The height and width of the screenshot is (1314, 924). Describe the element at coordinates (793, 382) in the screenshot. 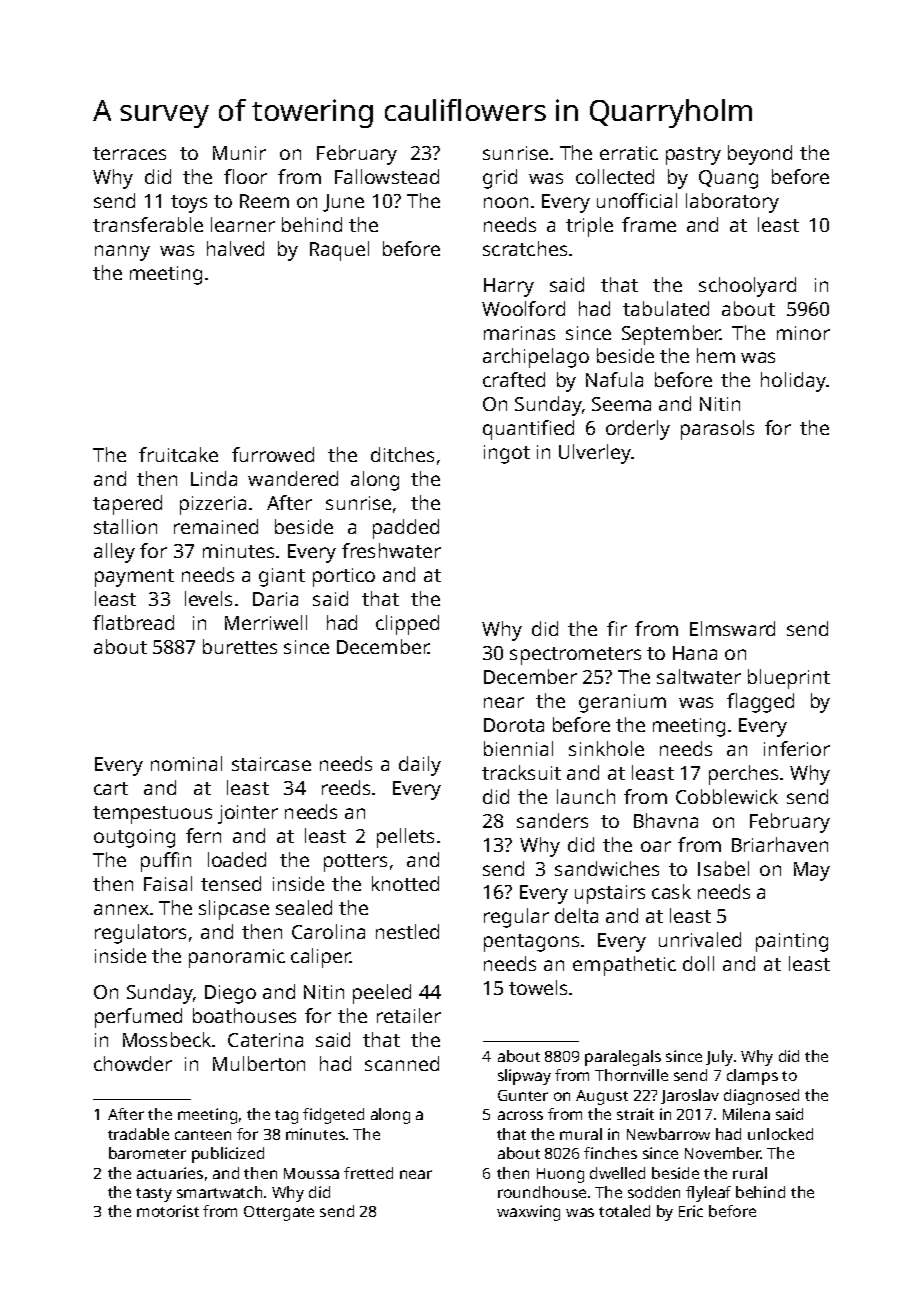

I see `holiday` at that location.
